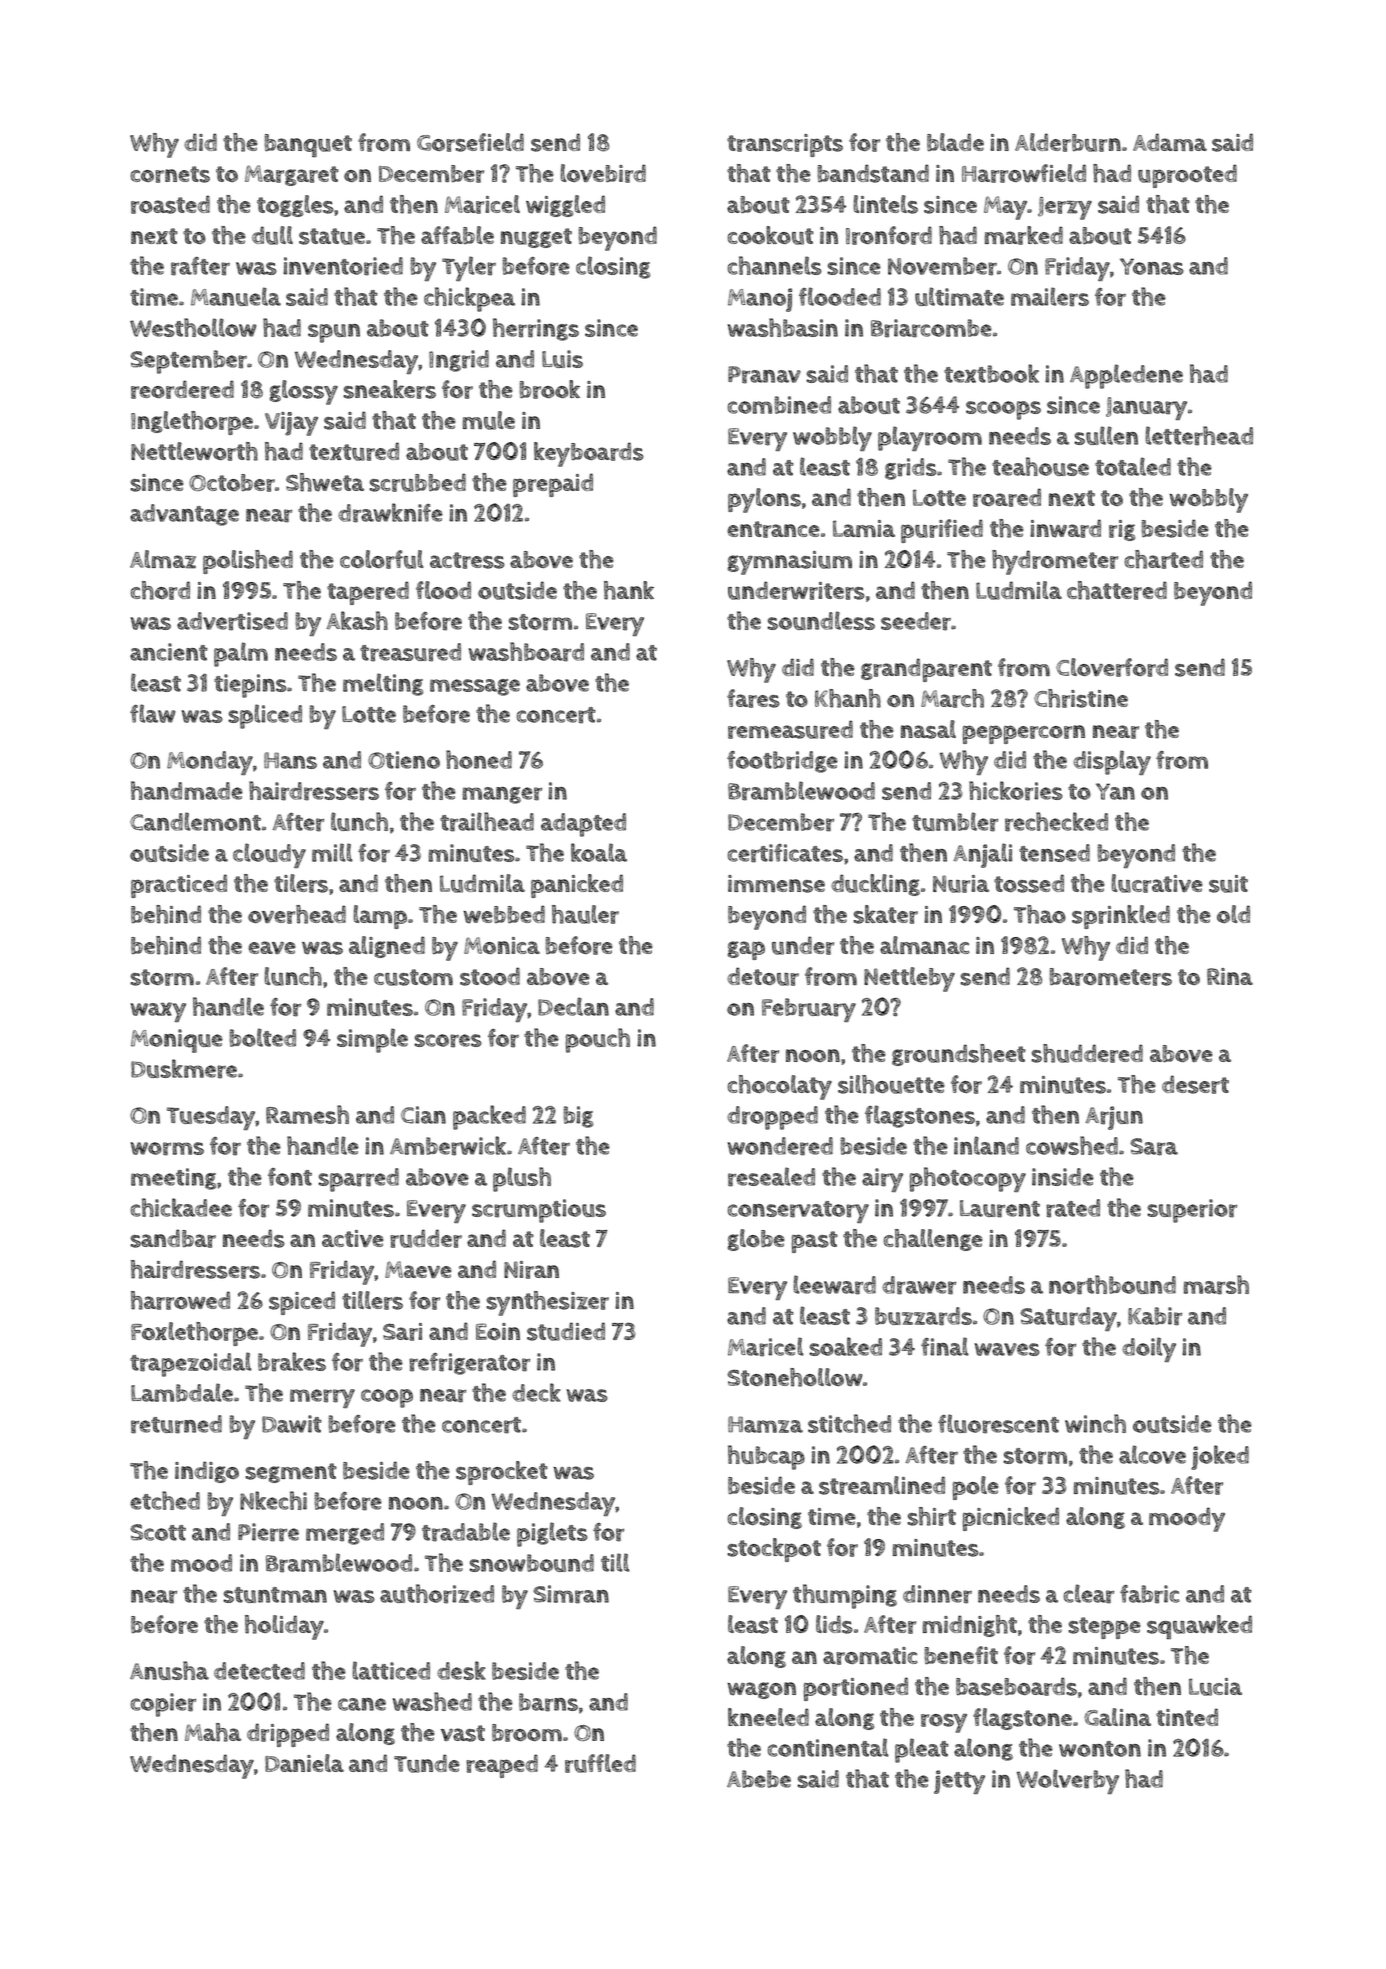 The width and height of the document is (1386, 1969). I want to click on superior, so click(1192, 1211).
